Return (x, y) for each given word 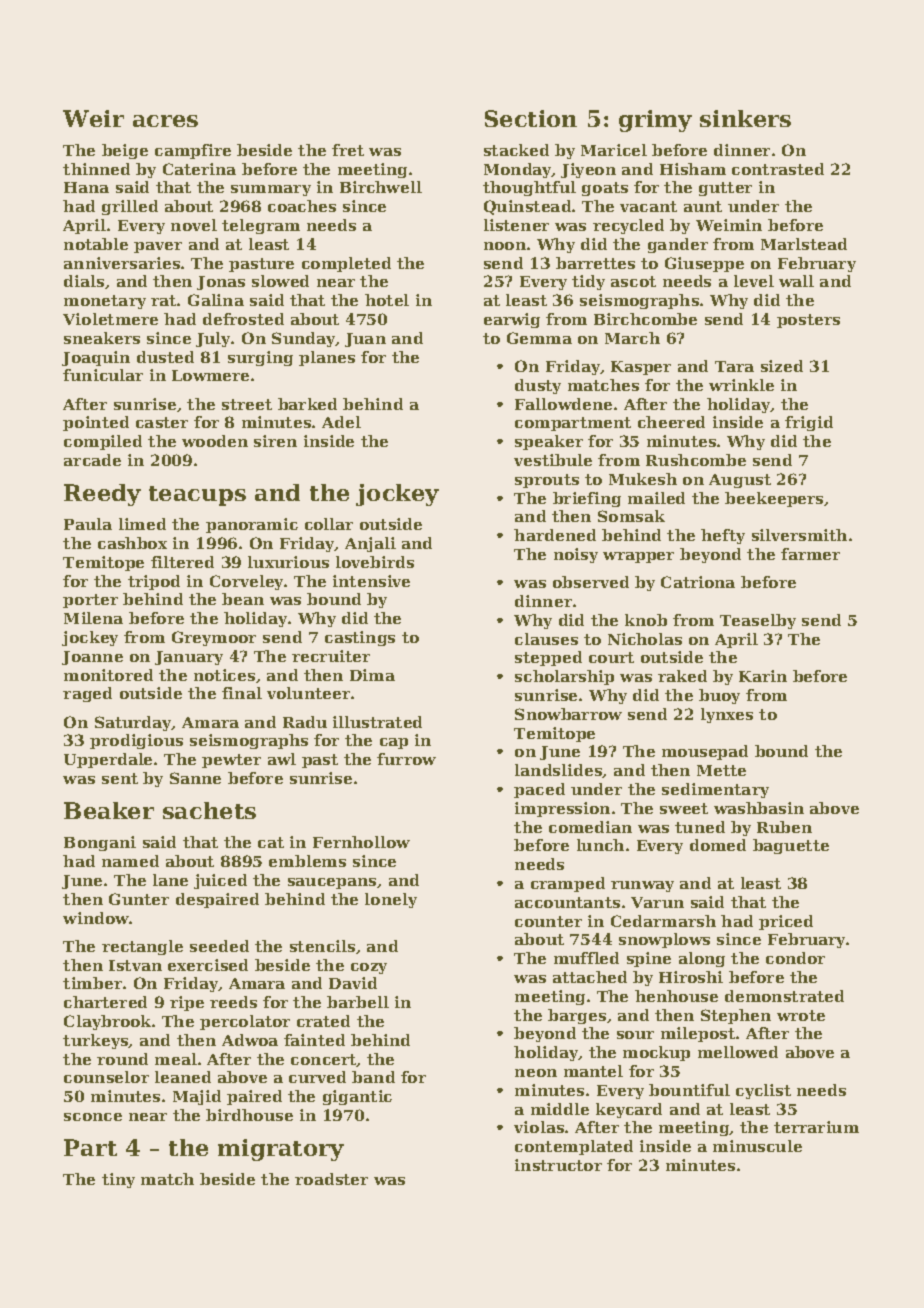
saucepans (332, 883)
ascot (633, 281)
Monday (518, 170)
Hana (86, 187)
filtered (182, 562)
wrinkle (741, 385)
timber (92, 983)
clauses (546, 639)
